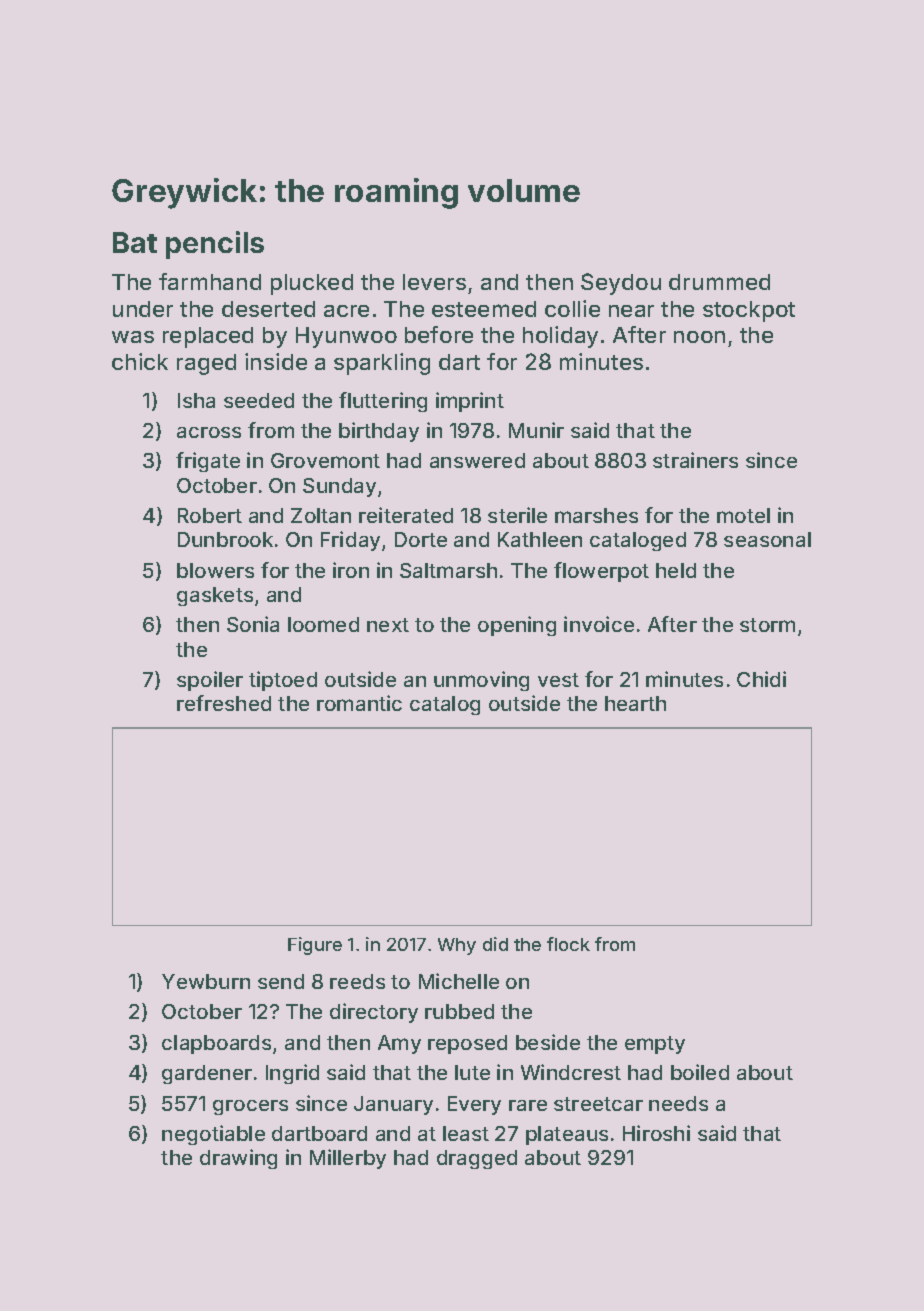  I want to click on stockpot, so click(749, 311).
